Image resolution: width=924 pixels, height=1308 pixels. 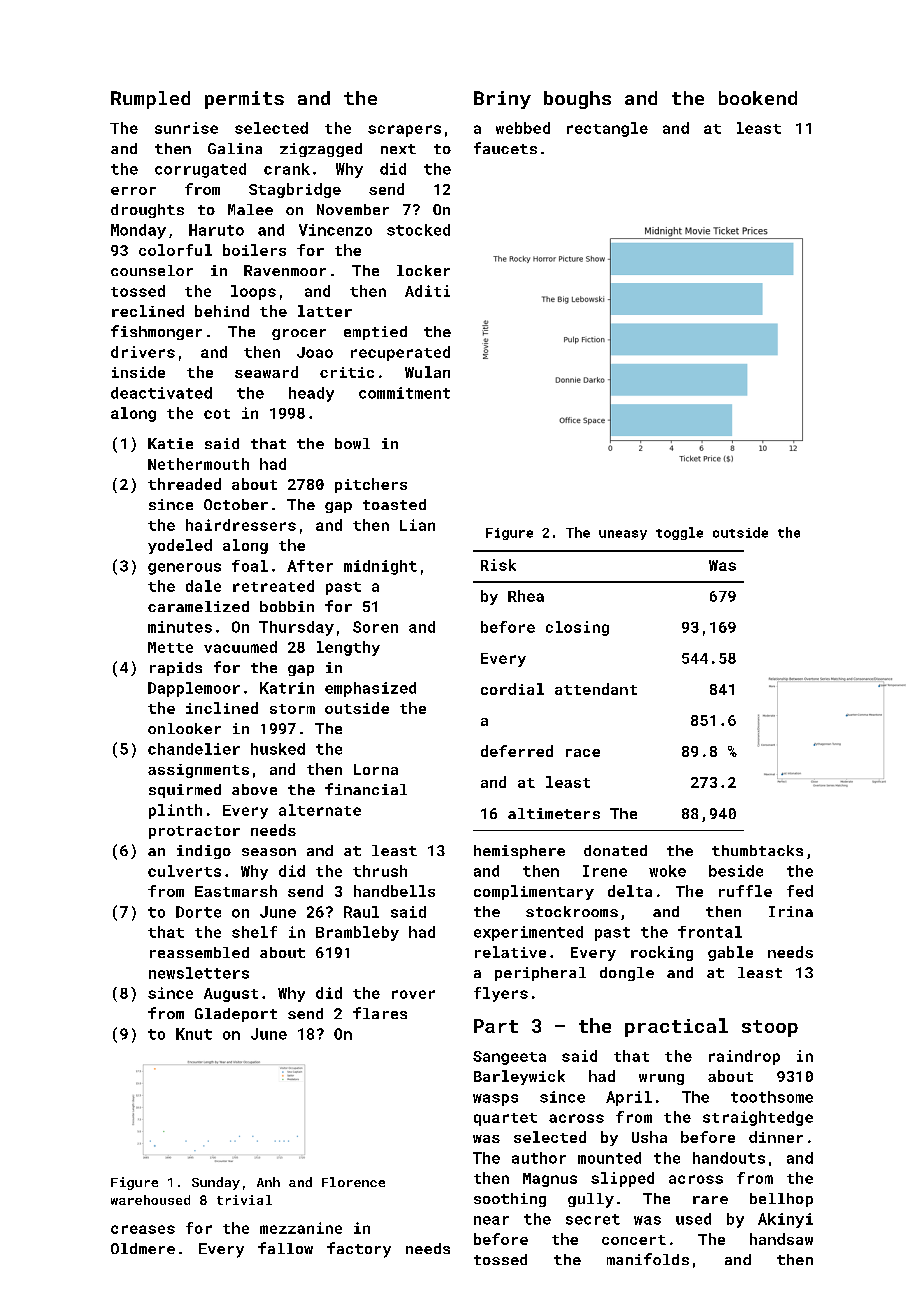 I want to click on handsaw, so click(x=781, y=1239).
